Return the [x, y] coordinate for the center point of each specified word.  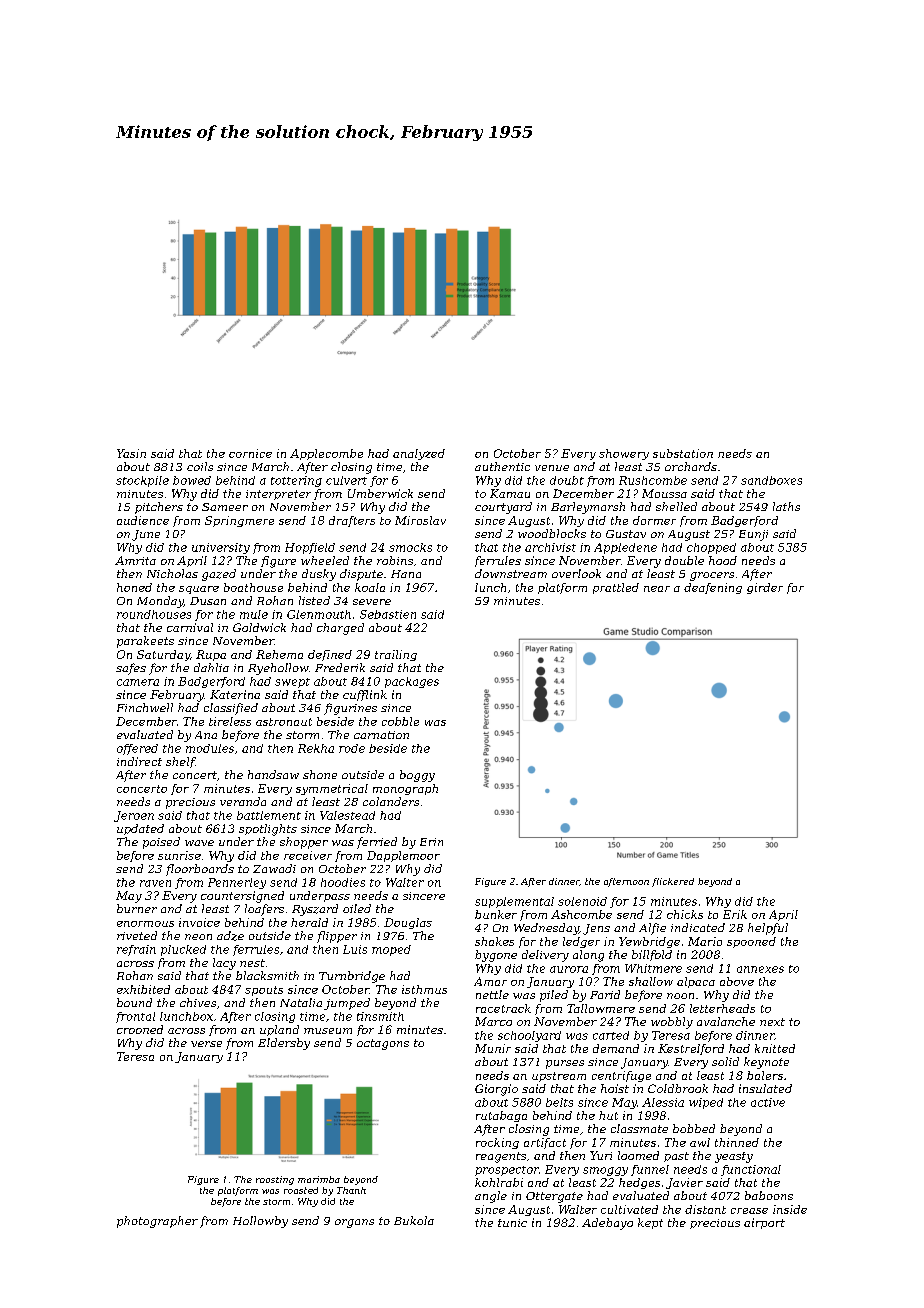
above [737, 981]
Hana [406, 574]
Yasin [131, 453]
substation [683, 453]
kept [650, 1223]
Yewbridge [649, 942]
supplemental [514, 902]
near [657, 589]
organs [354, 1223]
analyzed [419, 454]
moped [391, 950]
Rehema [279, 654]
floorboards [200, 870]
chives [198, 1002]
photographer [157, 1222]
